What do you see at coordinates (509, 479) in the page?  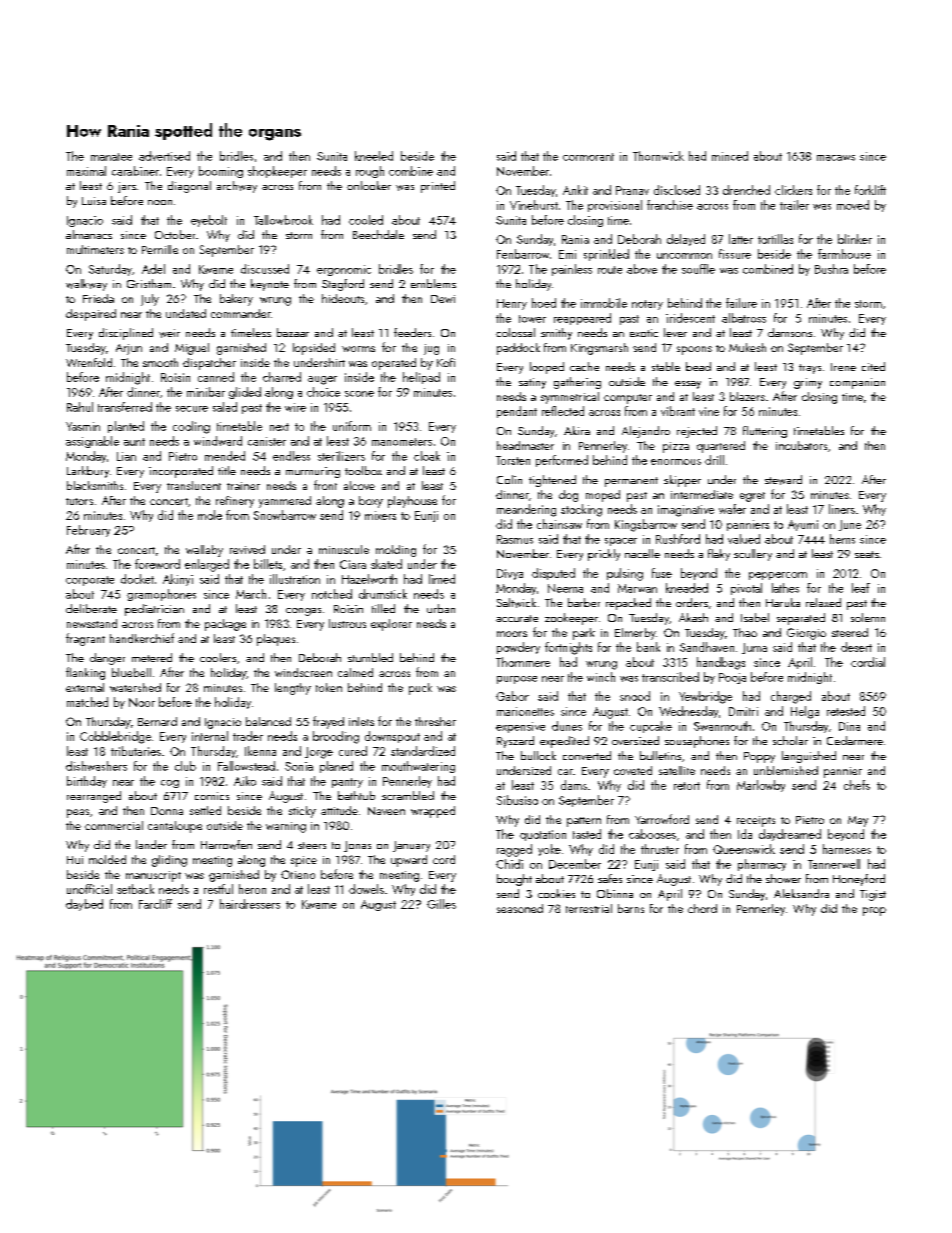 I see `Colin` at bounding box center [509, 479].
